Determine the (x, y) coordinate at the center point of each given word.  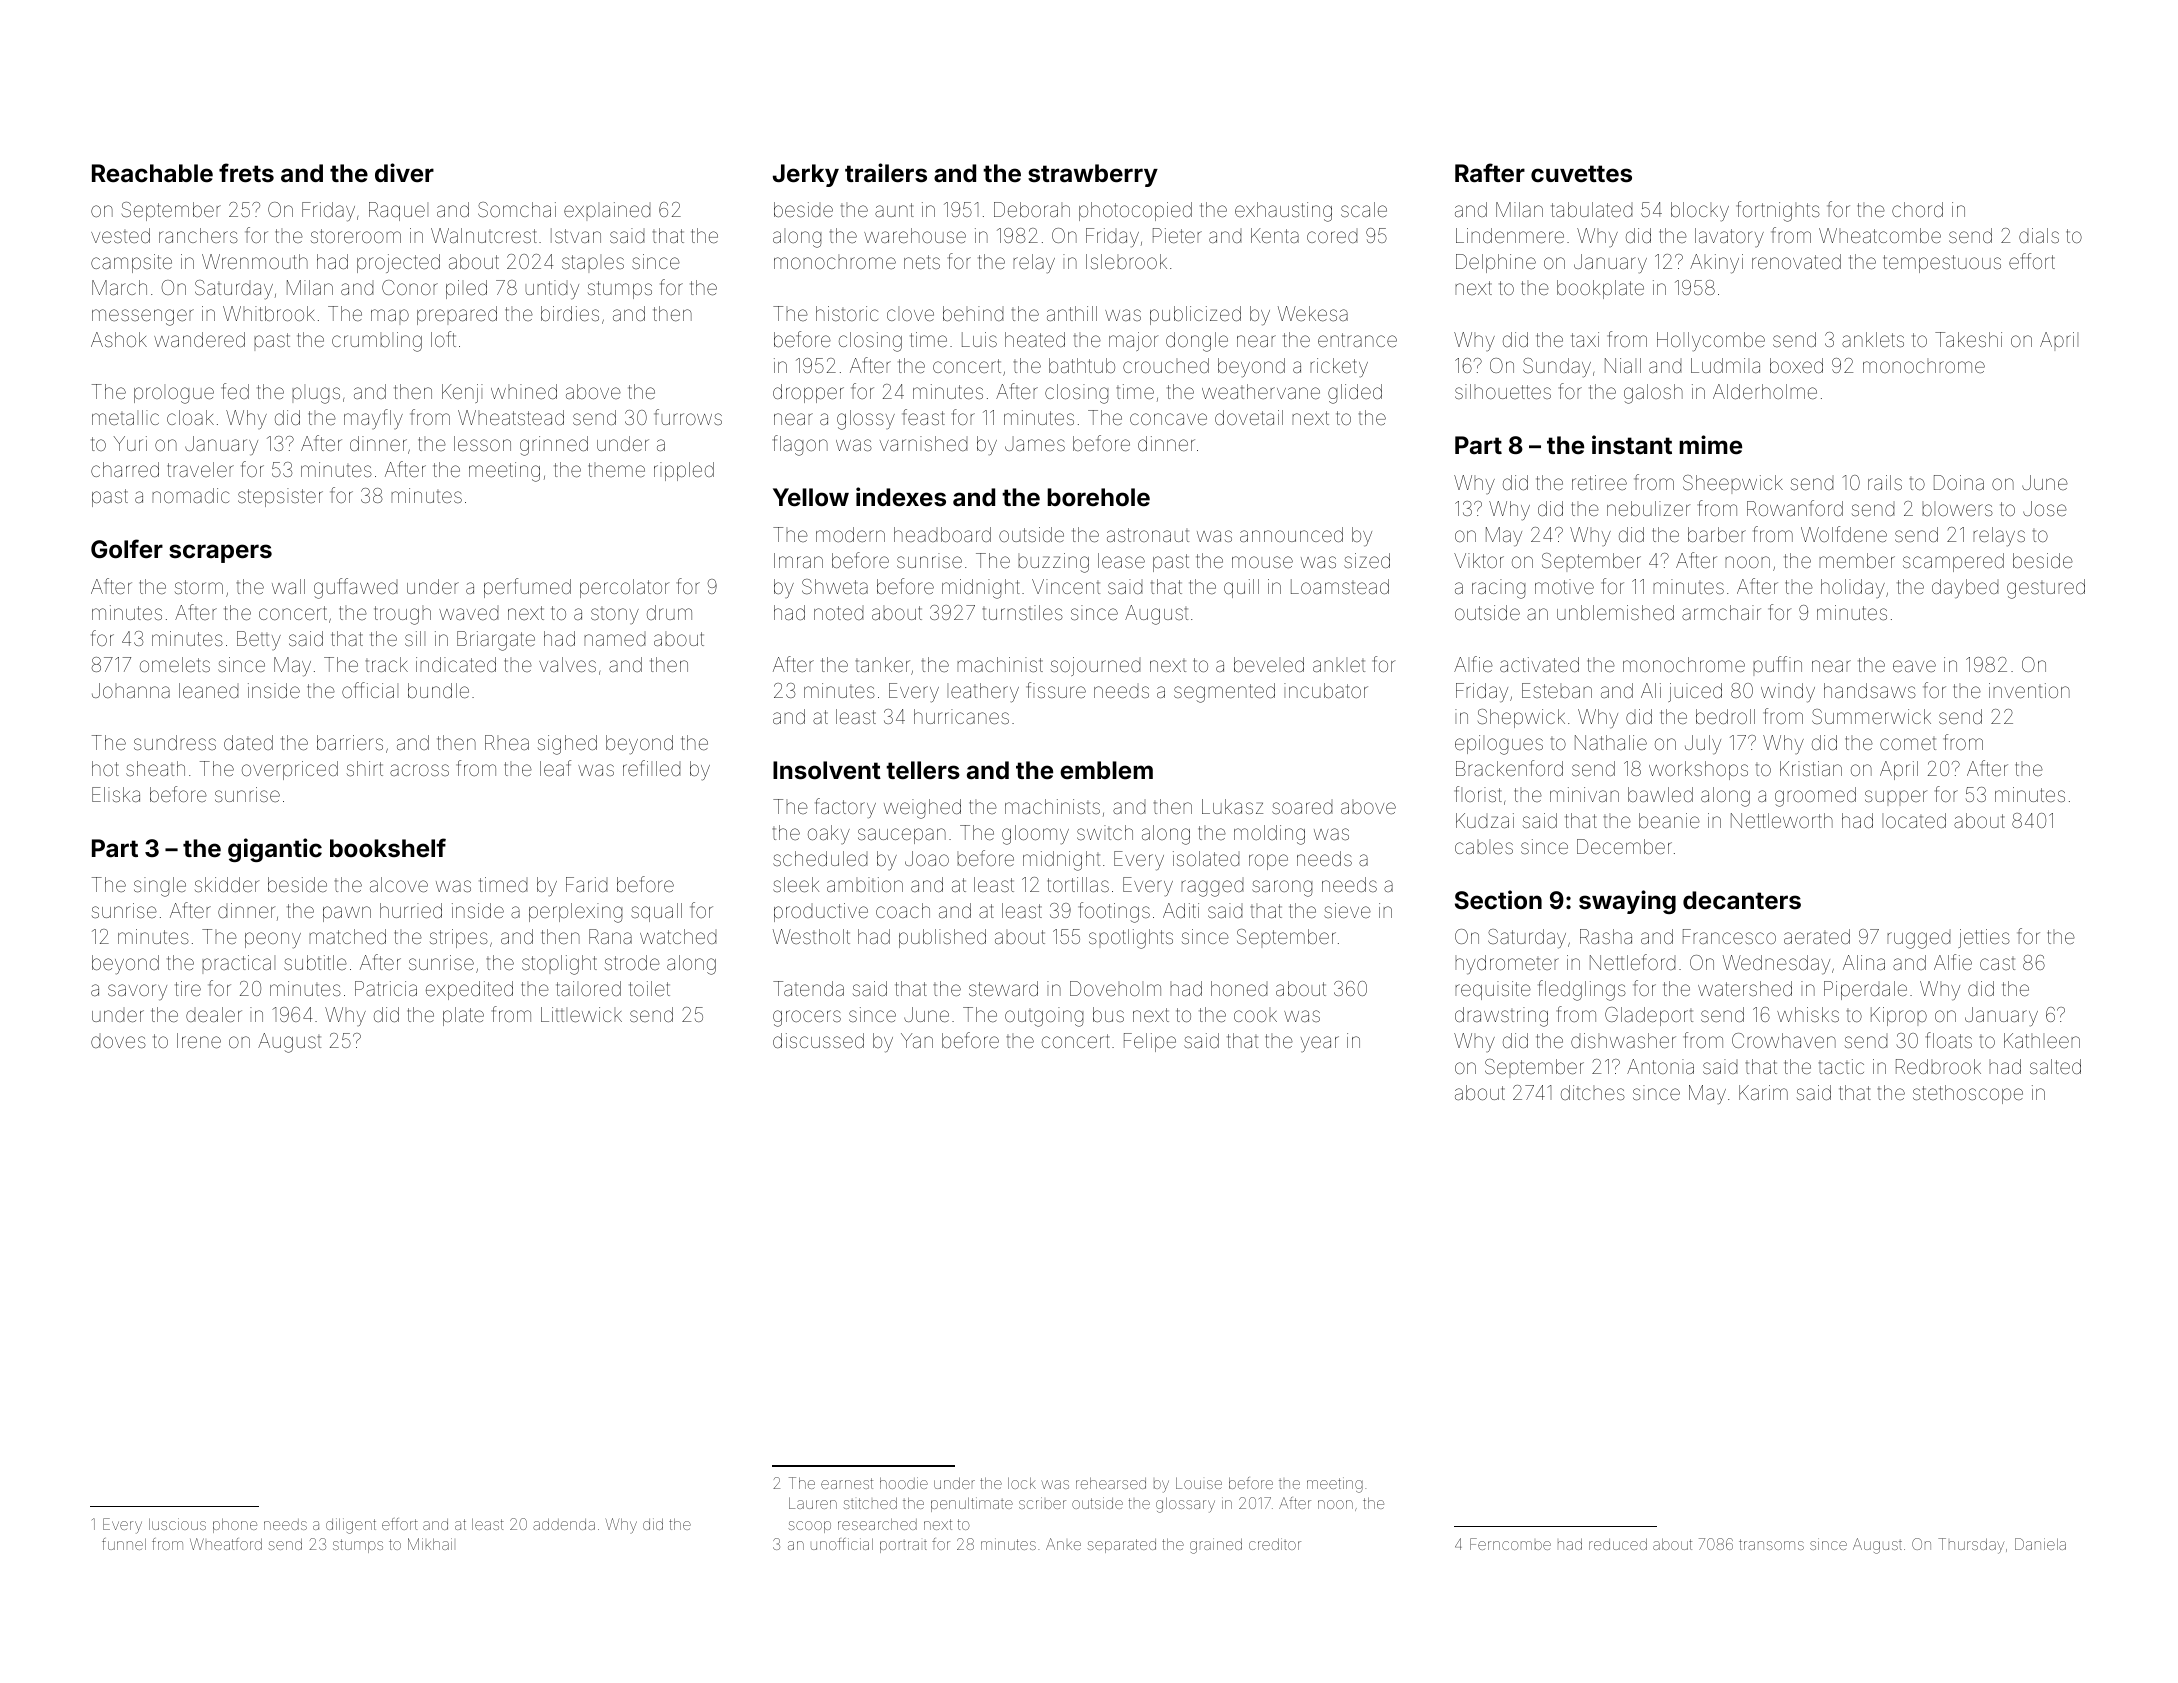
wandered (199, 339)
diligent (351, 1526)
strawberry (1093, 175)
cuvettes (1581, 174)
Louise (1199, 1483)
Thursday (1971, 1546)
